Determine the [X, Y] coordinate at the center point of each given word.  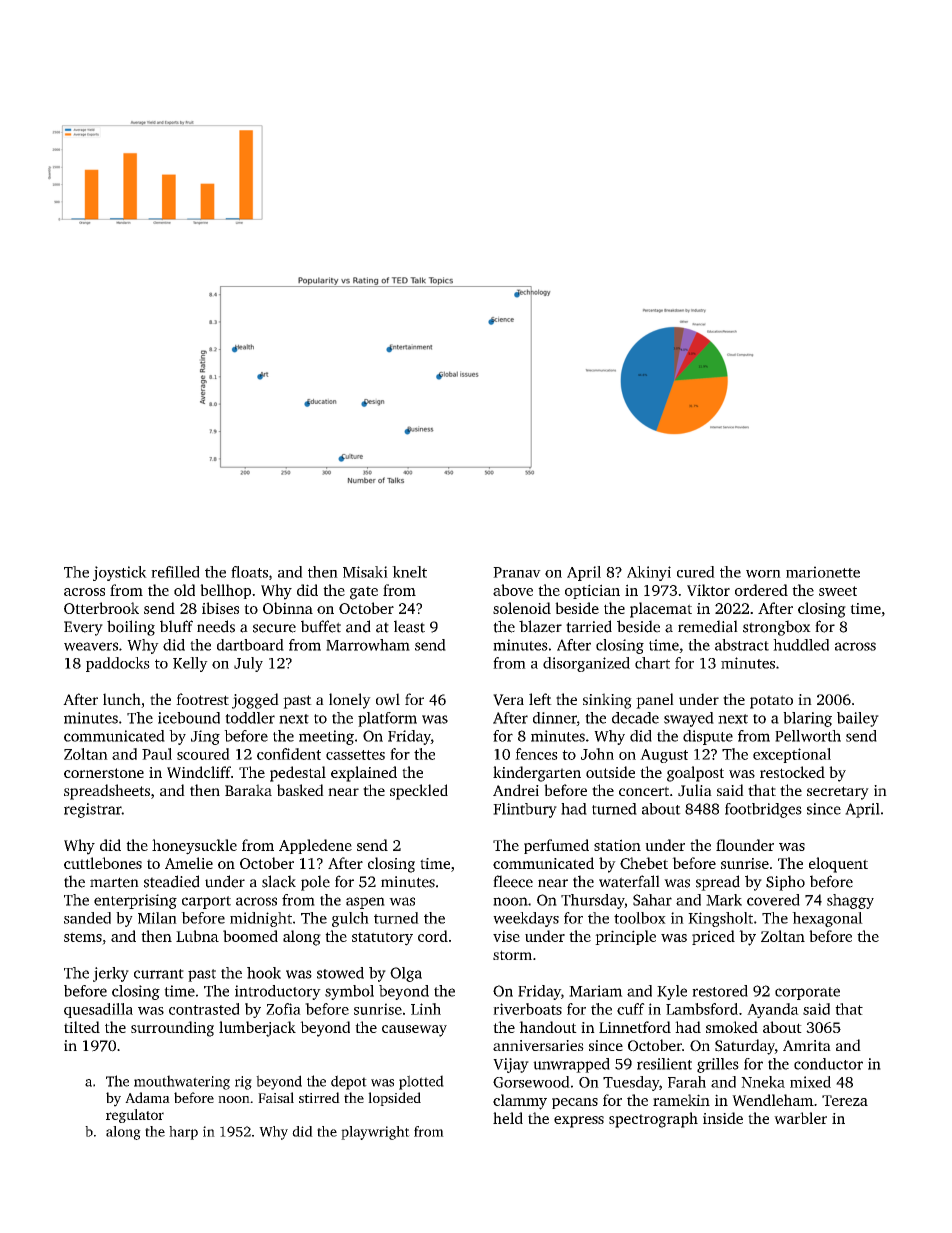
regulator [135, 1116]
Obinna [288, 608]
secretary [838, 793]
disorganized [586, 664]
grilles [718, 1065]
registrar [93, 810]
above [513, 590]
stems [83, 937]
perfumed [556, 846]
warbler [800, 1118]
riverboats [527, 1009]
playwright [375, 1133]
